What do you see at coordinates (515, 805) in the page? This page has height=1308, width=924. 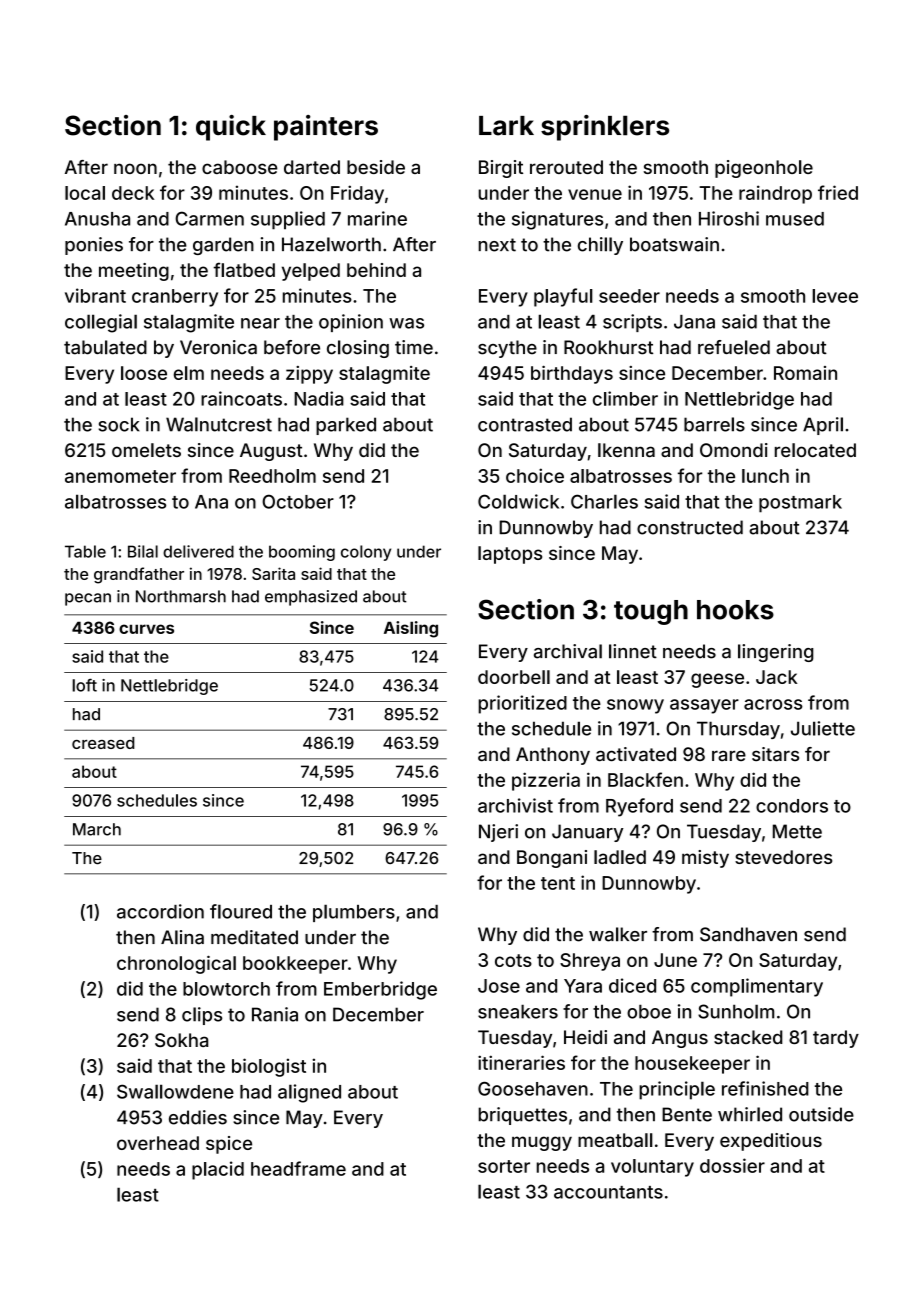 I see `archivist` at bounding box center [515, 805].
